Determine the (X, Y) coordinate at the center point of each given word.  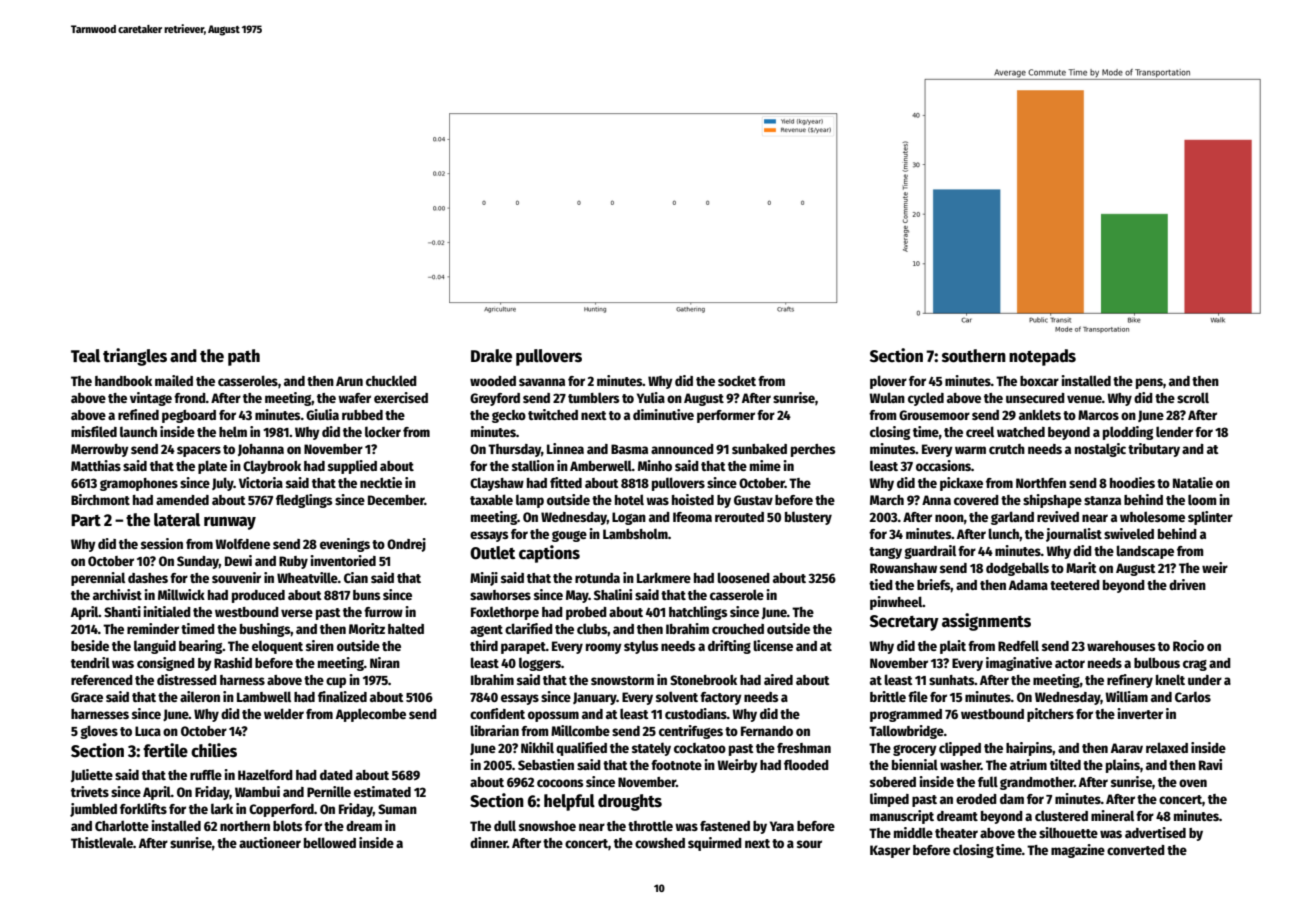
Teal (85, 356)
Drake (491, 356)
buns (366, 595)
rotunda (597, 578)
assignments (986, 622)
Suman (397, 809)
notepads (1042, 357)
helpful (569, 802)
